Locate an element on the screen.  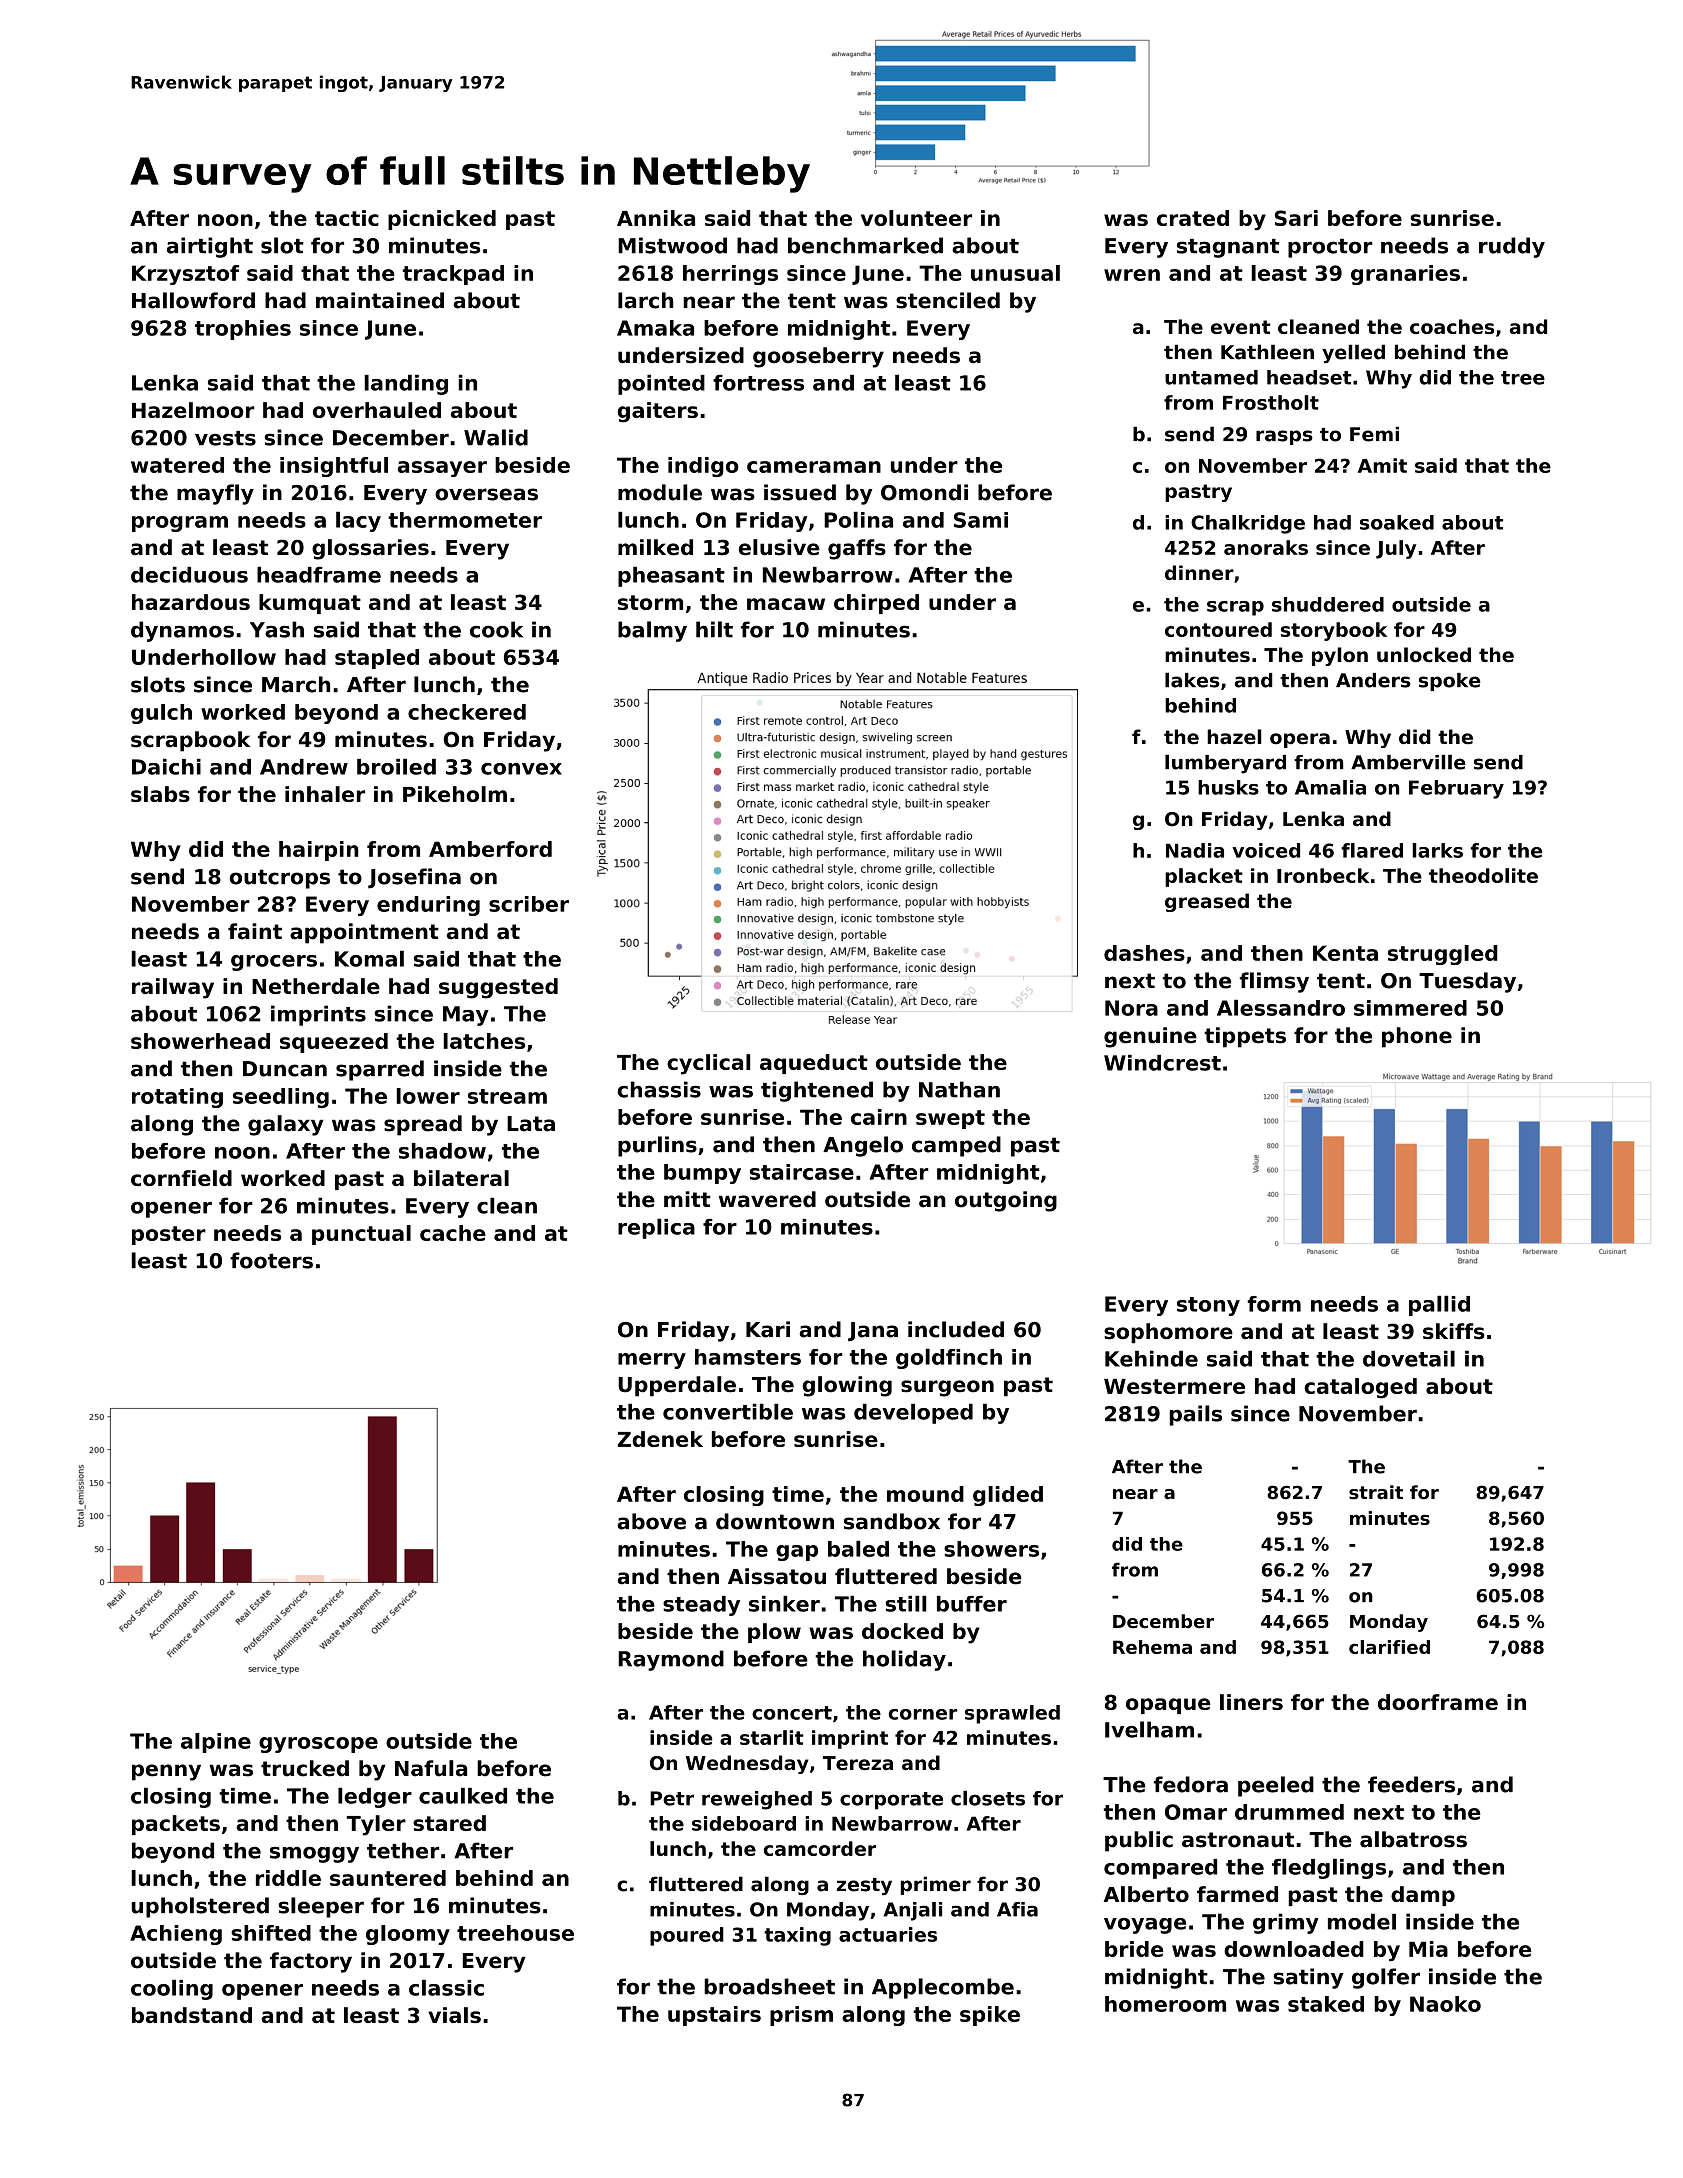
Kari is located at coordinates (768, 1329).
